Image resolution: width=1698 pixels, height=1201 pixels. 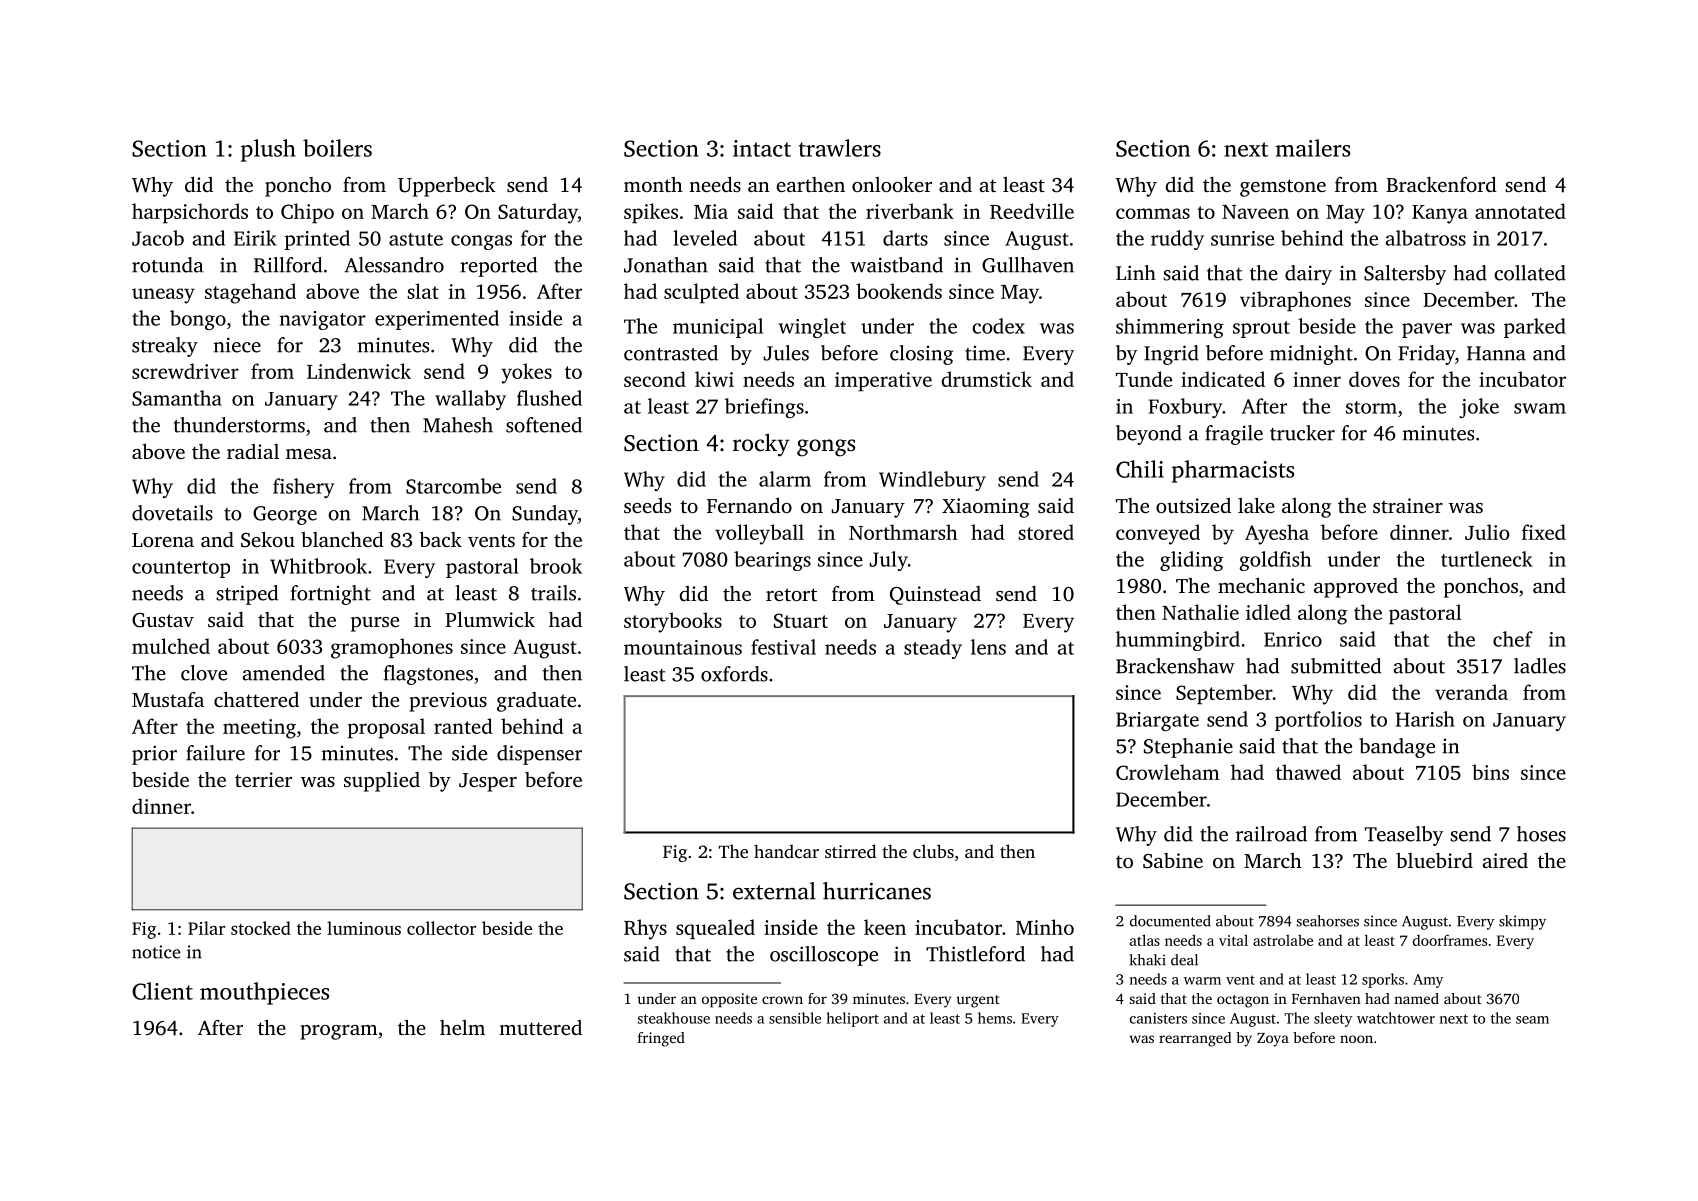 What do you see at coordinates (903, 532) in the screenshot?
I see `Northmarsh` at bounding box center [903, 532].
